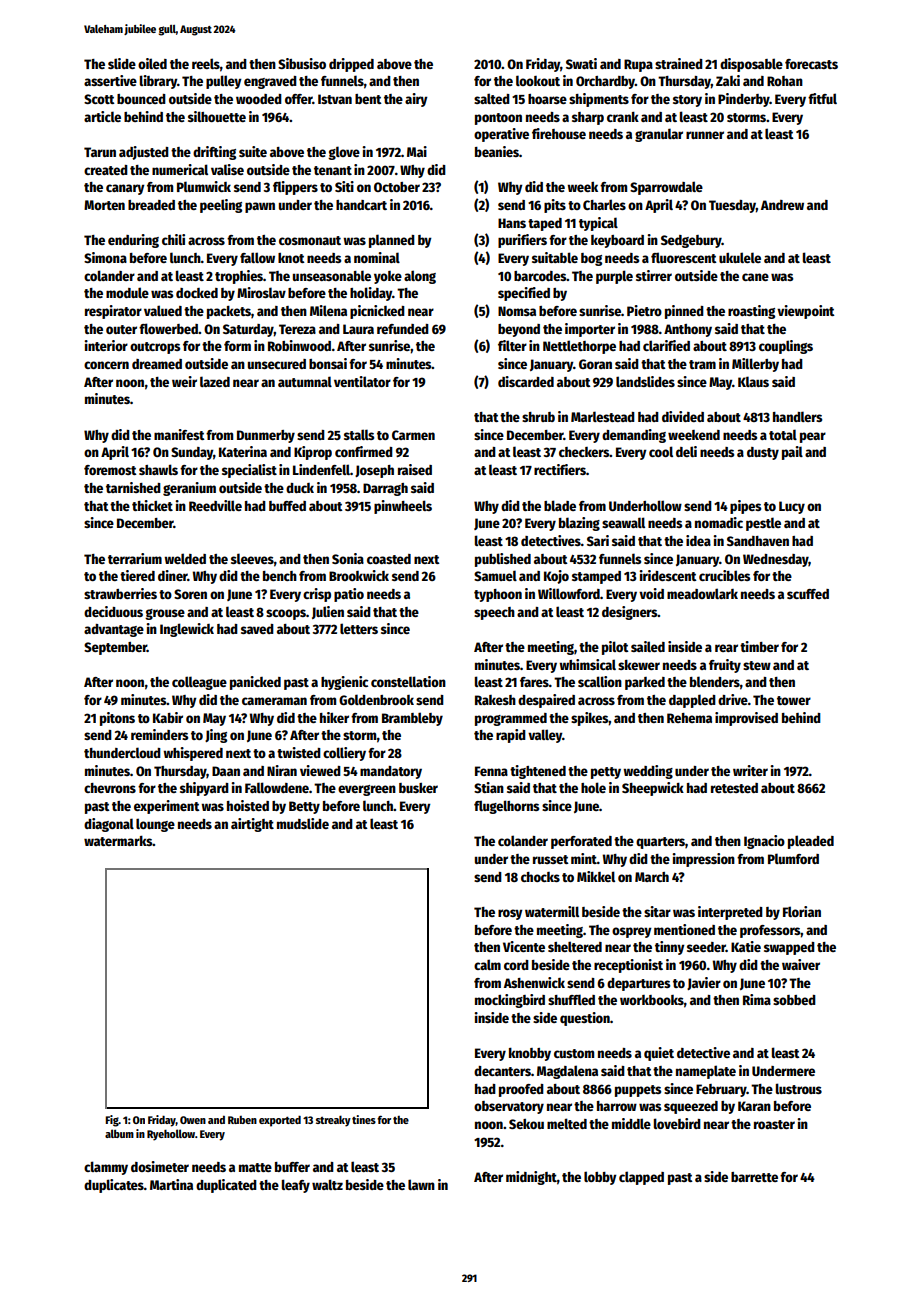  Describe the element at coordinates (229, 312) in the screenshot. I see `packets` at that location.
